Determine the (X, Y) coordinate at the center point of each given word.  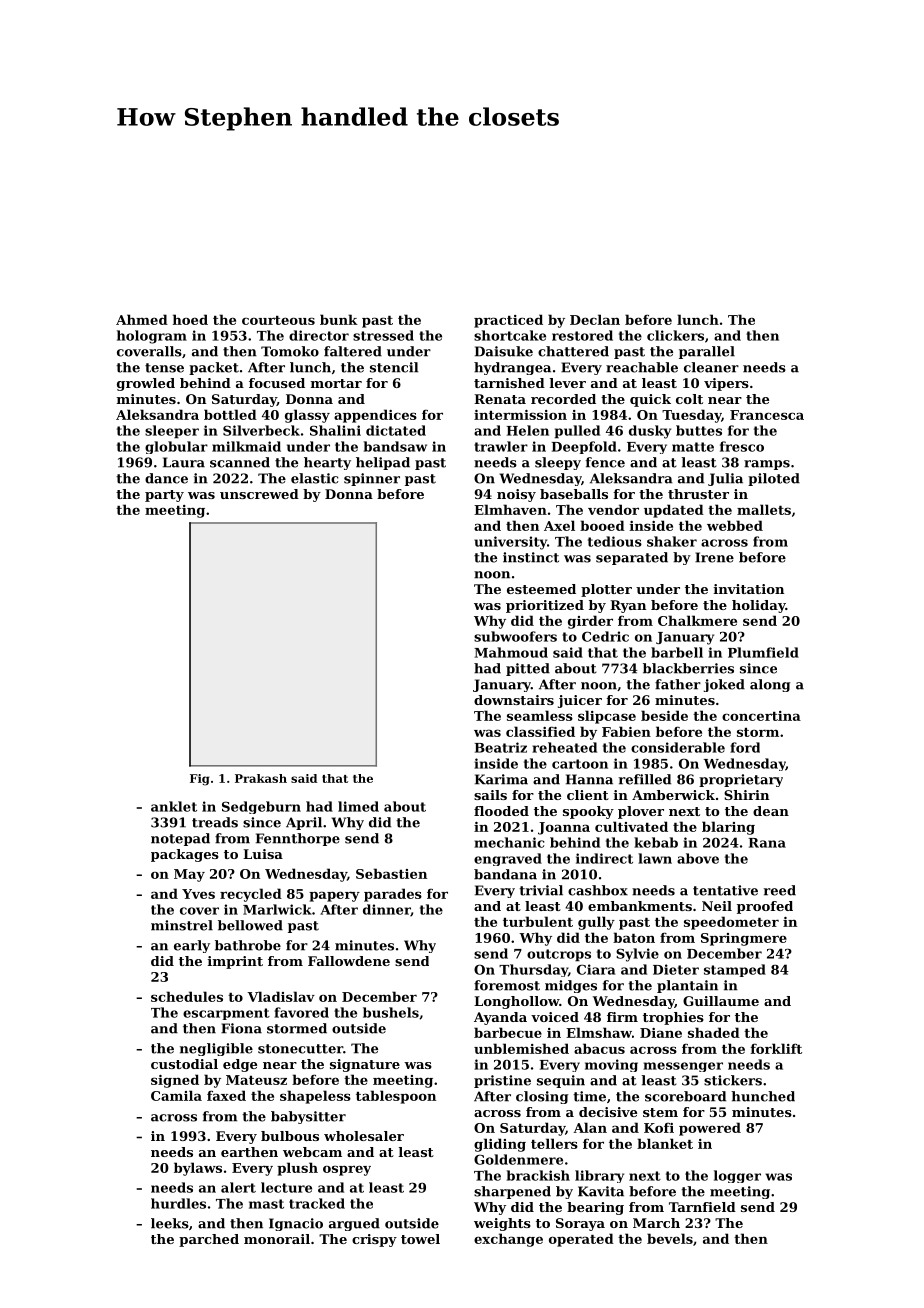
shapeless (315, 1097)
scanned (240, 462)
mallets (764, 509)
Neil (717, 906)
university (510, 543)
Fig (199, 780)
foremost (507, 985)
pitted (528, 669)
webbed (735, 525)
